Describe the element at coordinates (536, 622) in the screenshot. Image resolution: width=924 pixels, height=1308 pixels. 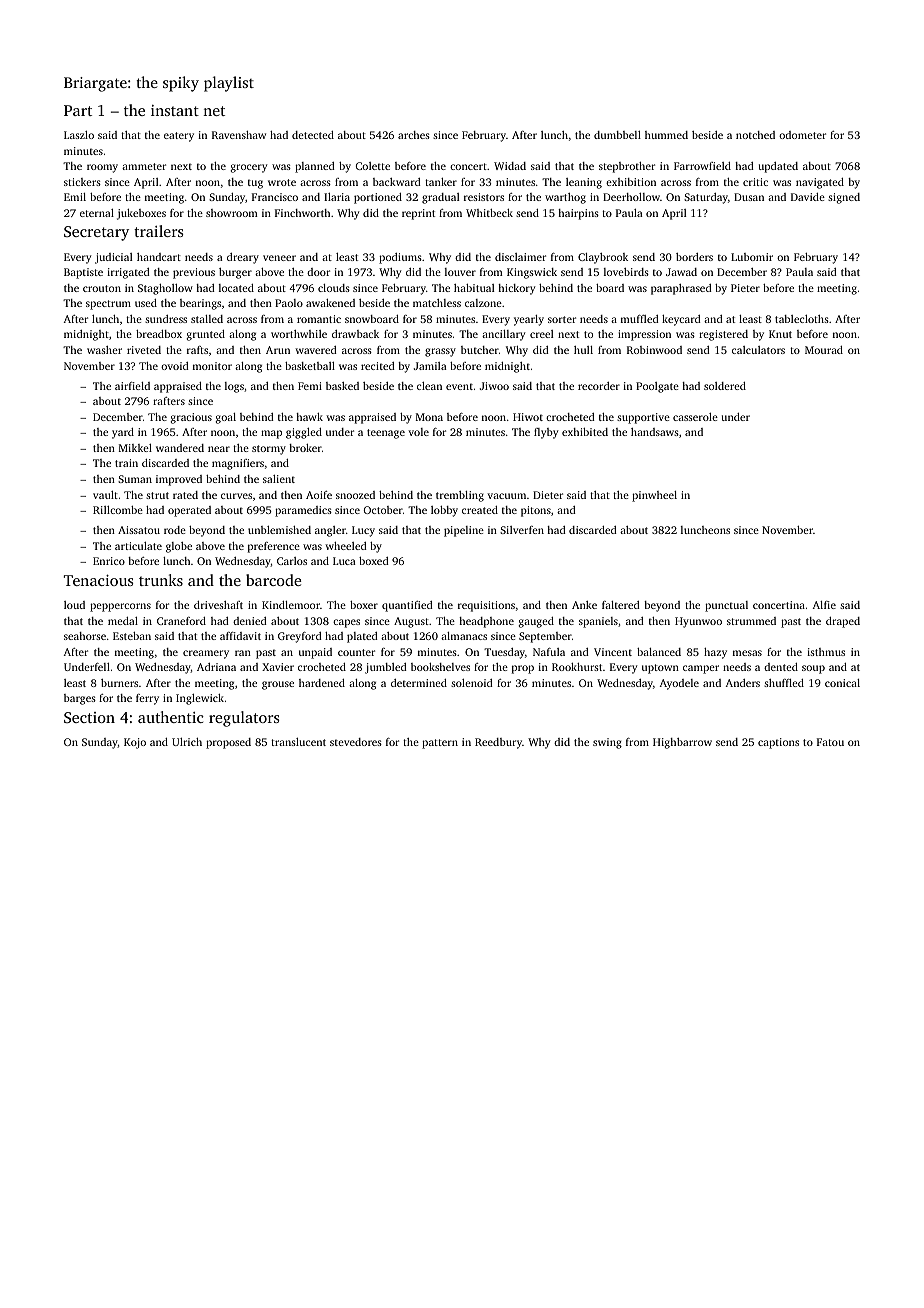
I see `gauged` at that location.
